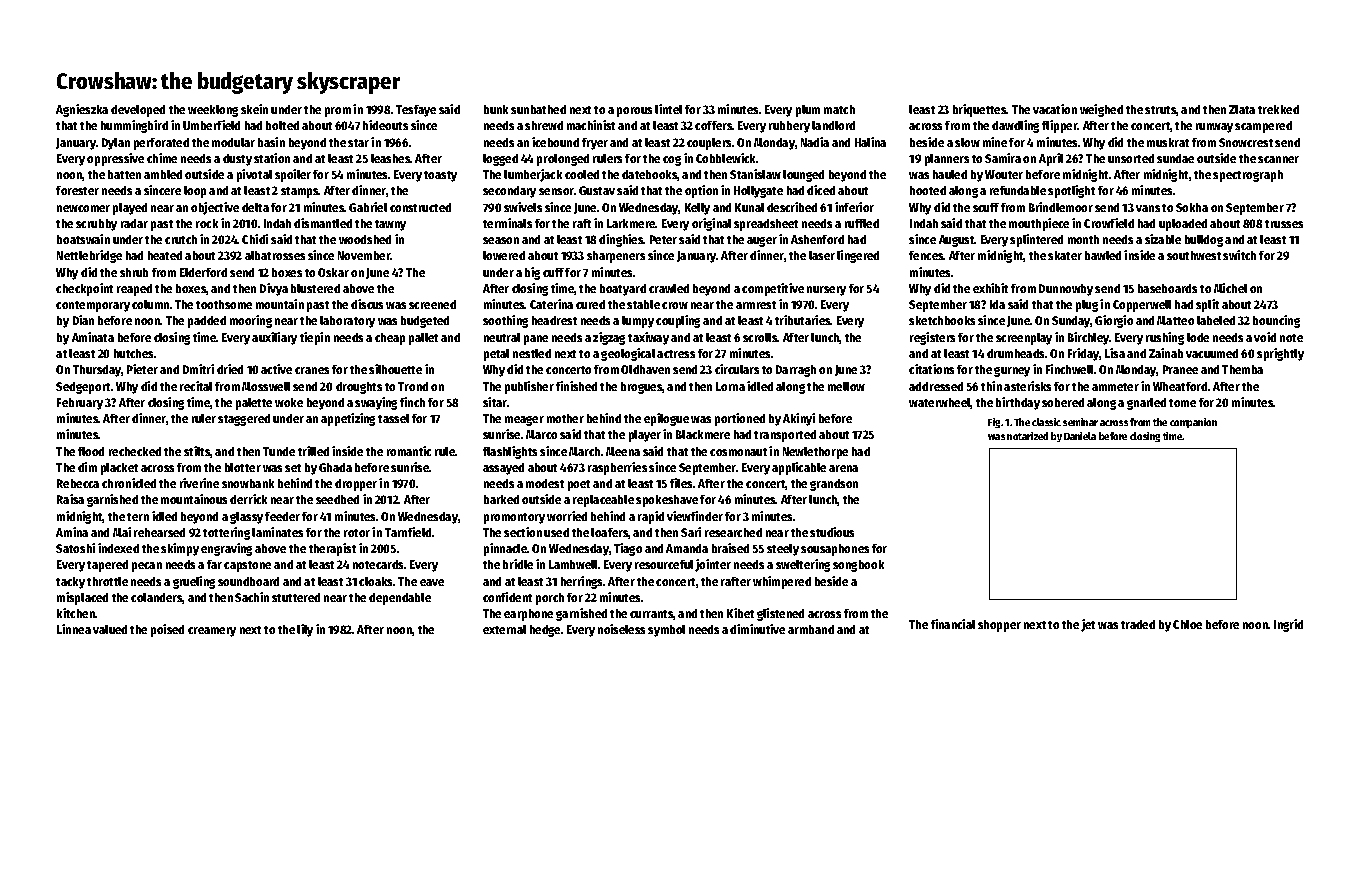 This page has height=887, width=1372. Describe the element at coordinates (839, 109) in the page. I see `match` at that location.
